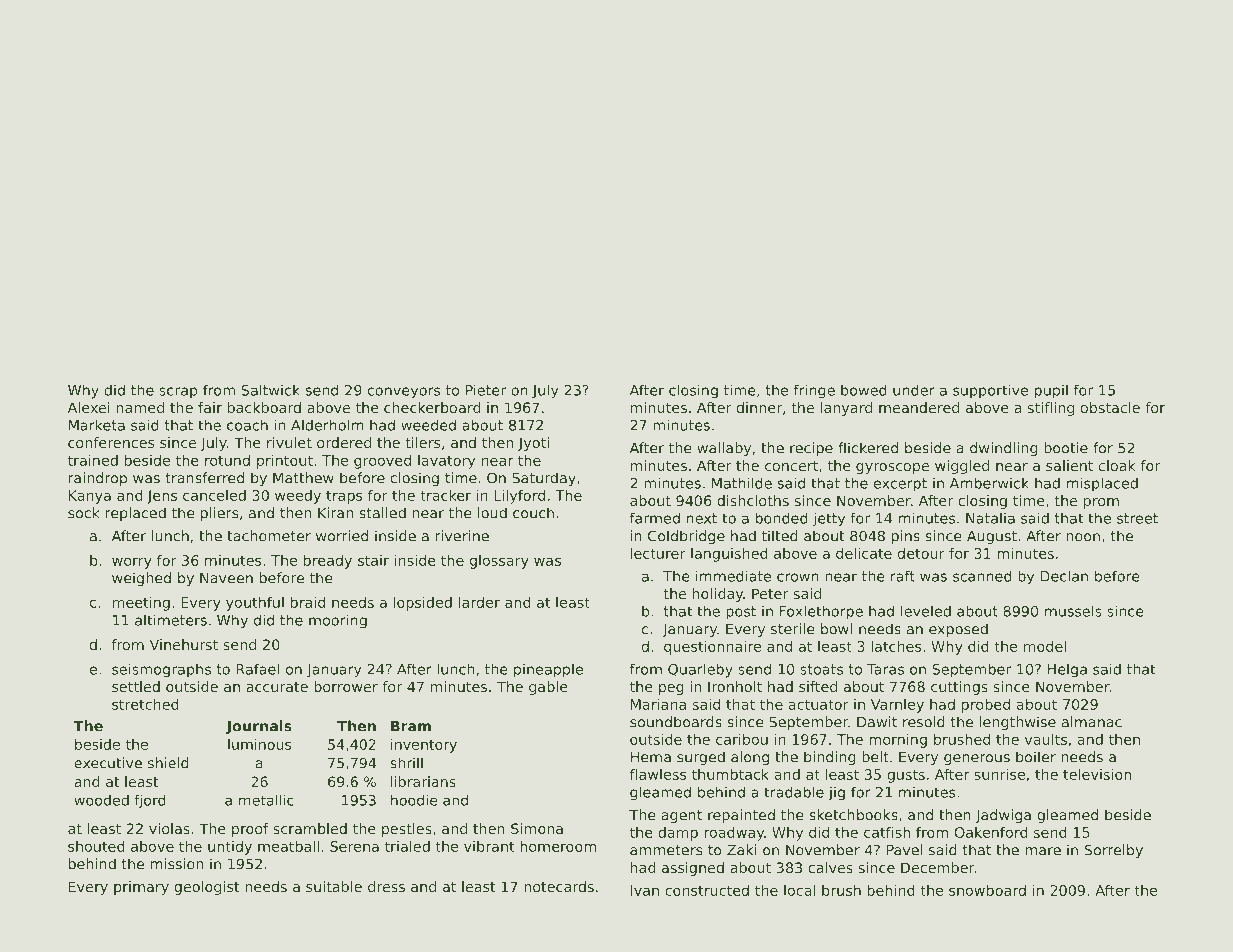  I want to click on Ironholt, so click(735, 686).
